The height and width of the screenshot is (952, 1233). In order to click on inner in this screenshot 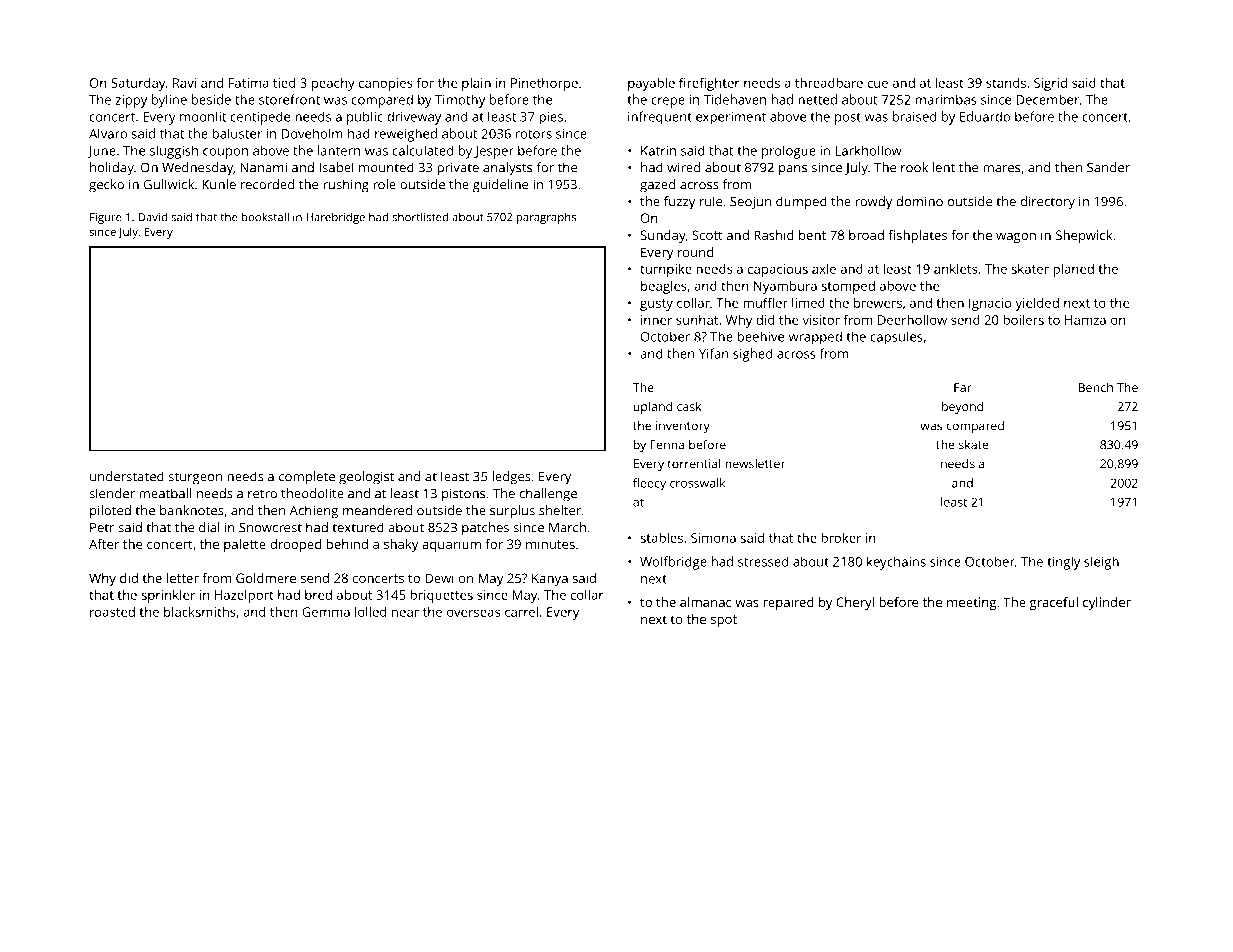, I will do `click(656, 320)`.
